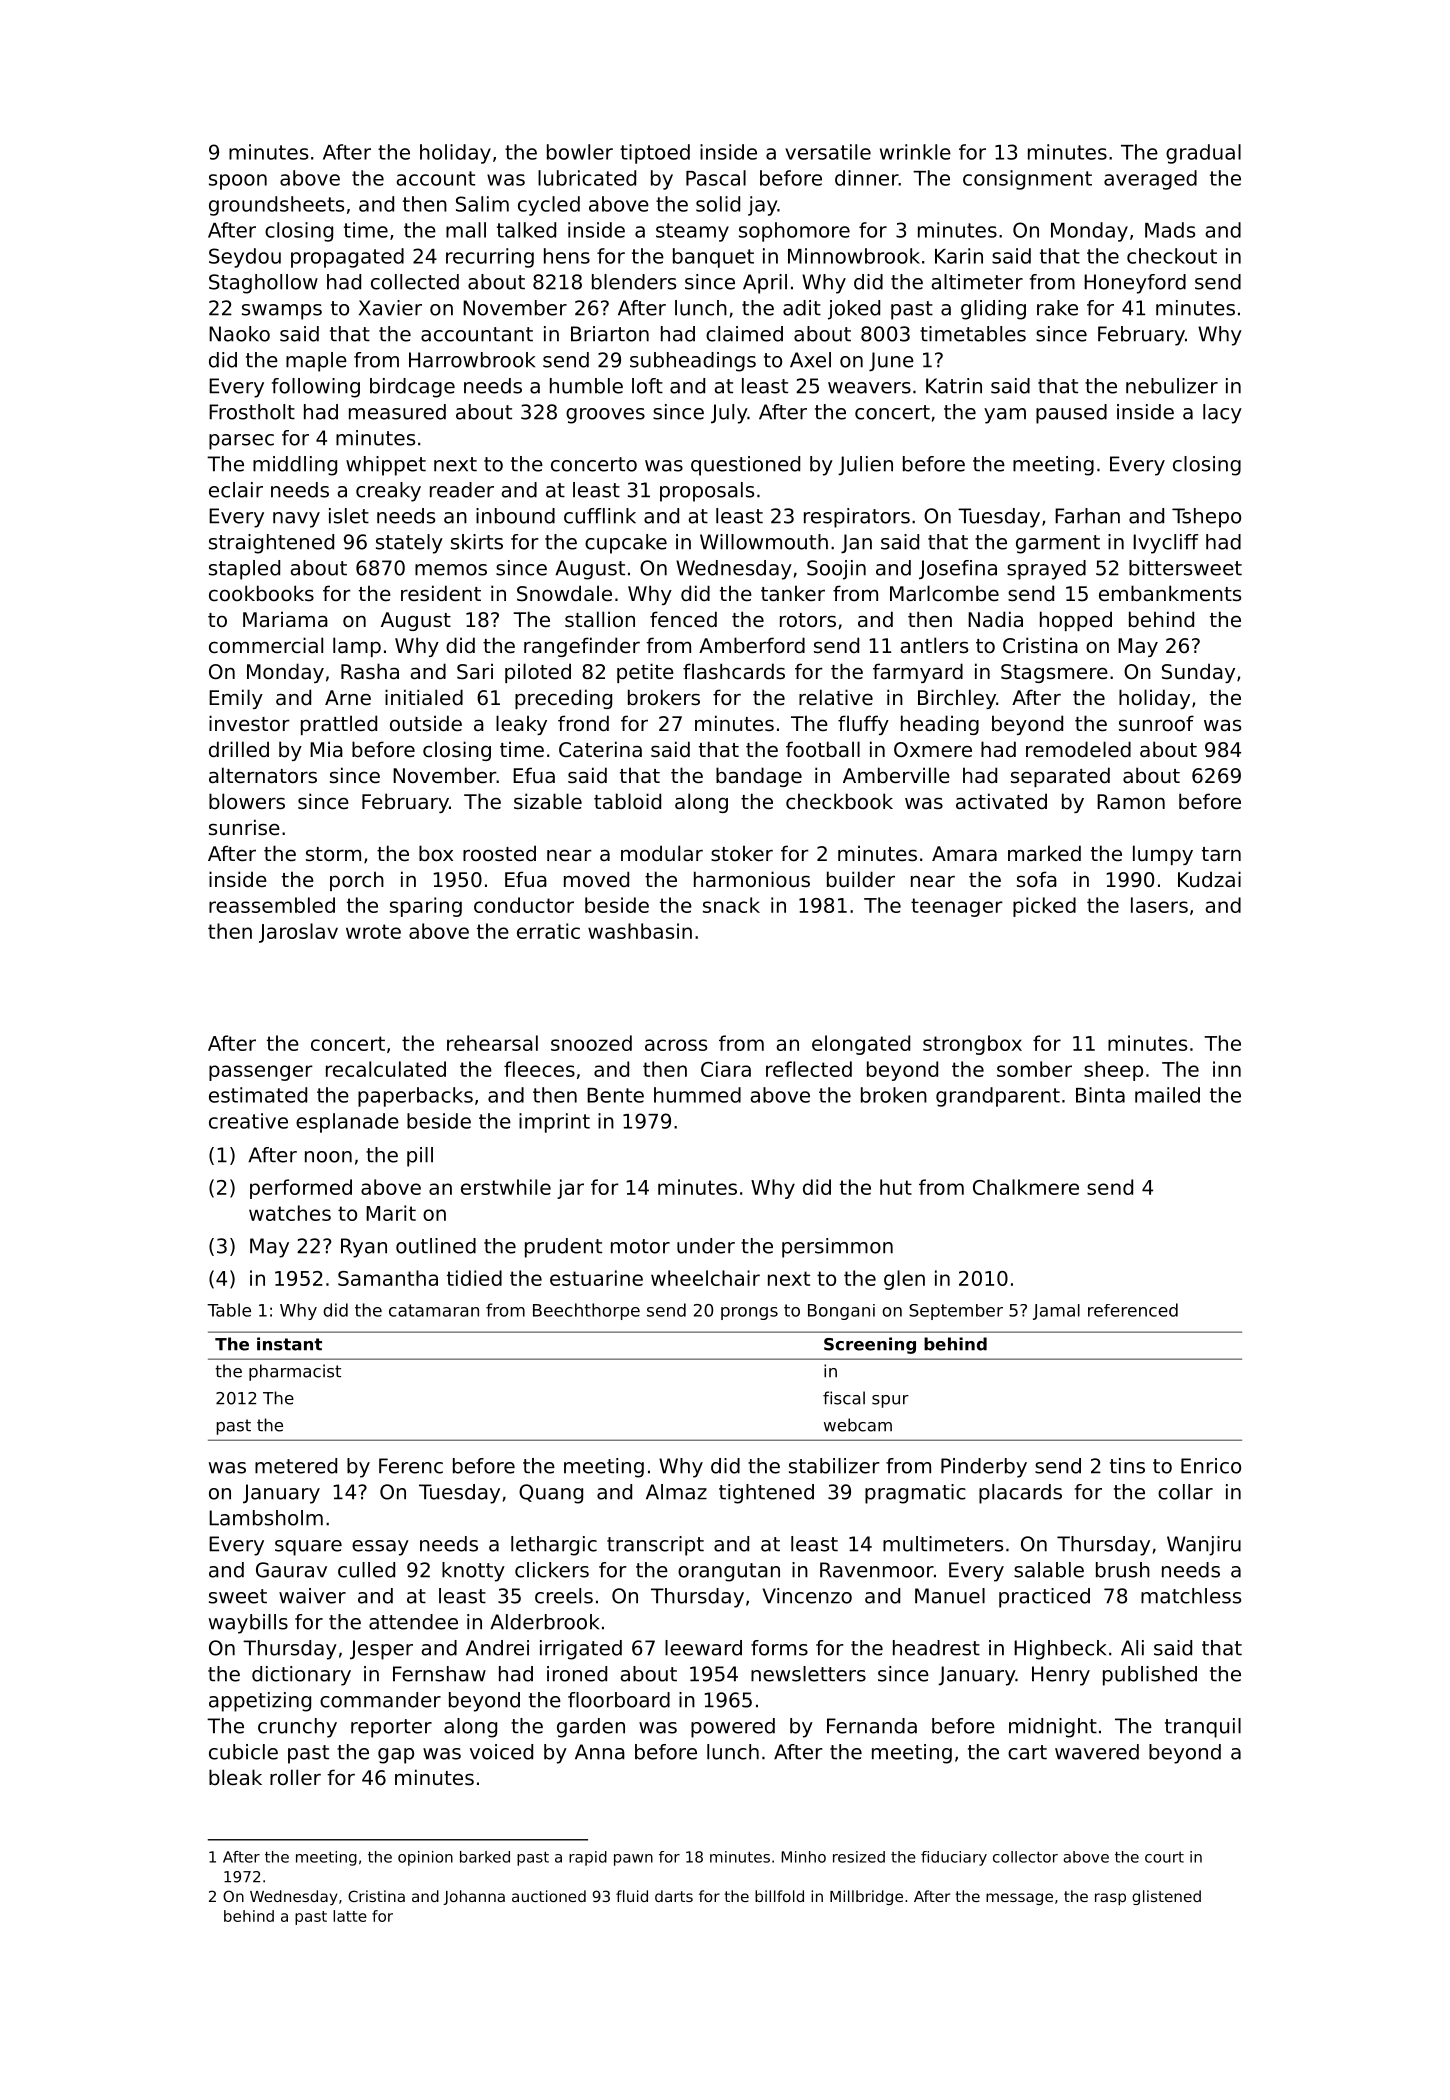  Describe the element at coordinates (1026, 1187) in the screenshot. I see `Chalkmere` at that location.
